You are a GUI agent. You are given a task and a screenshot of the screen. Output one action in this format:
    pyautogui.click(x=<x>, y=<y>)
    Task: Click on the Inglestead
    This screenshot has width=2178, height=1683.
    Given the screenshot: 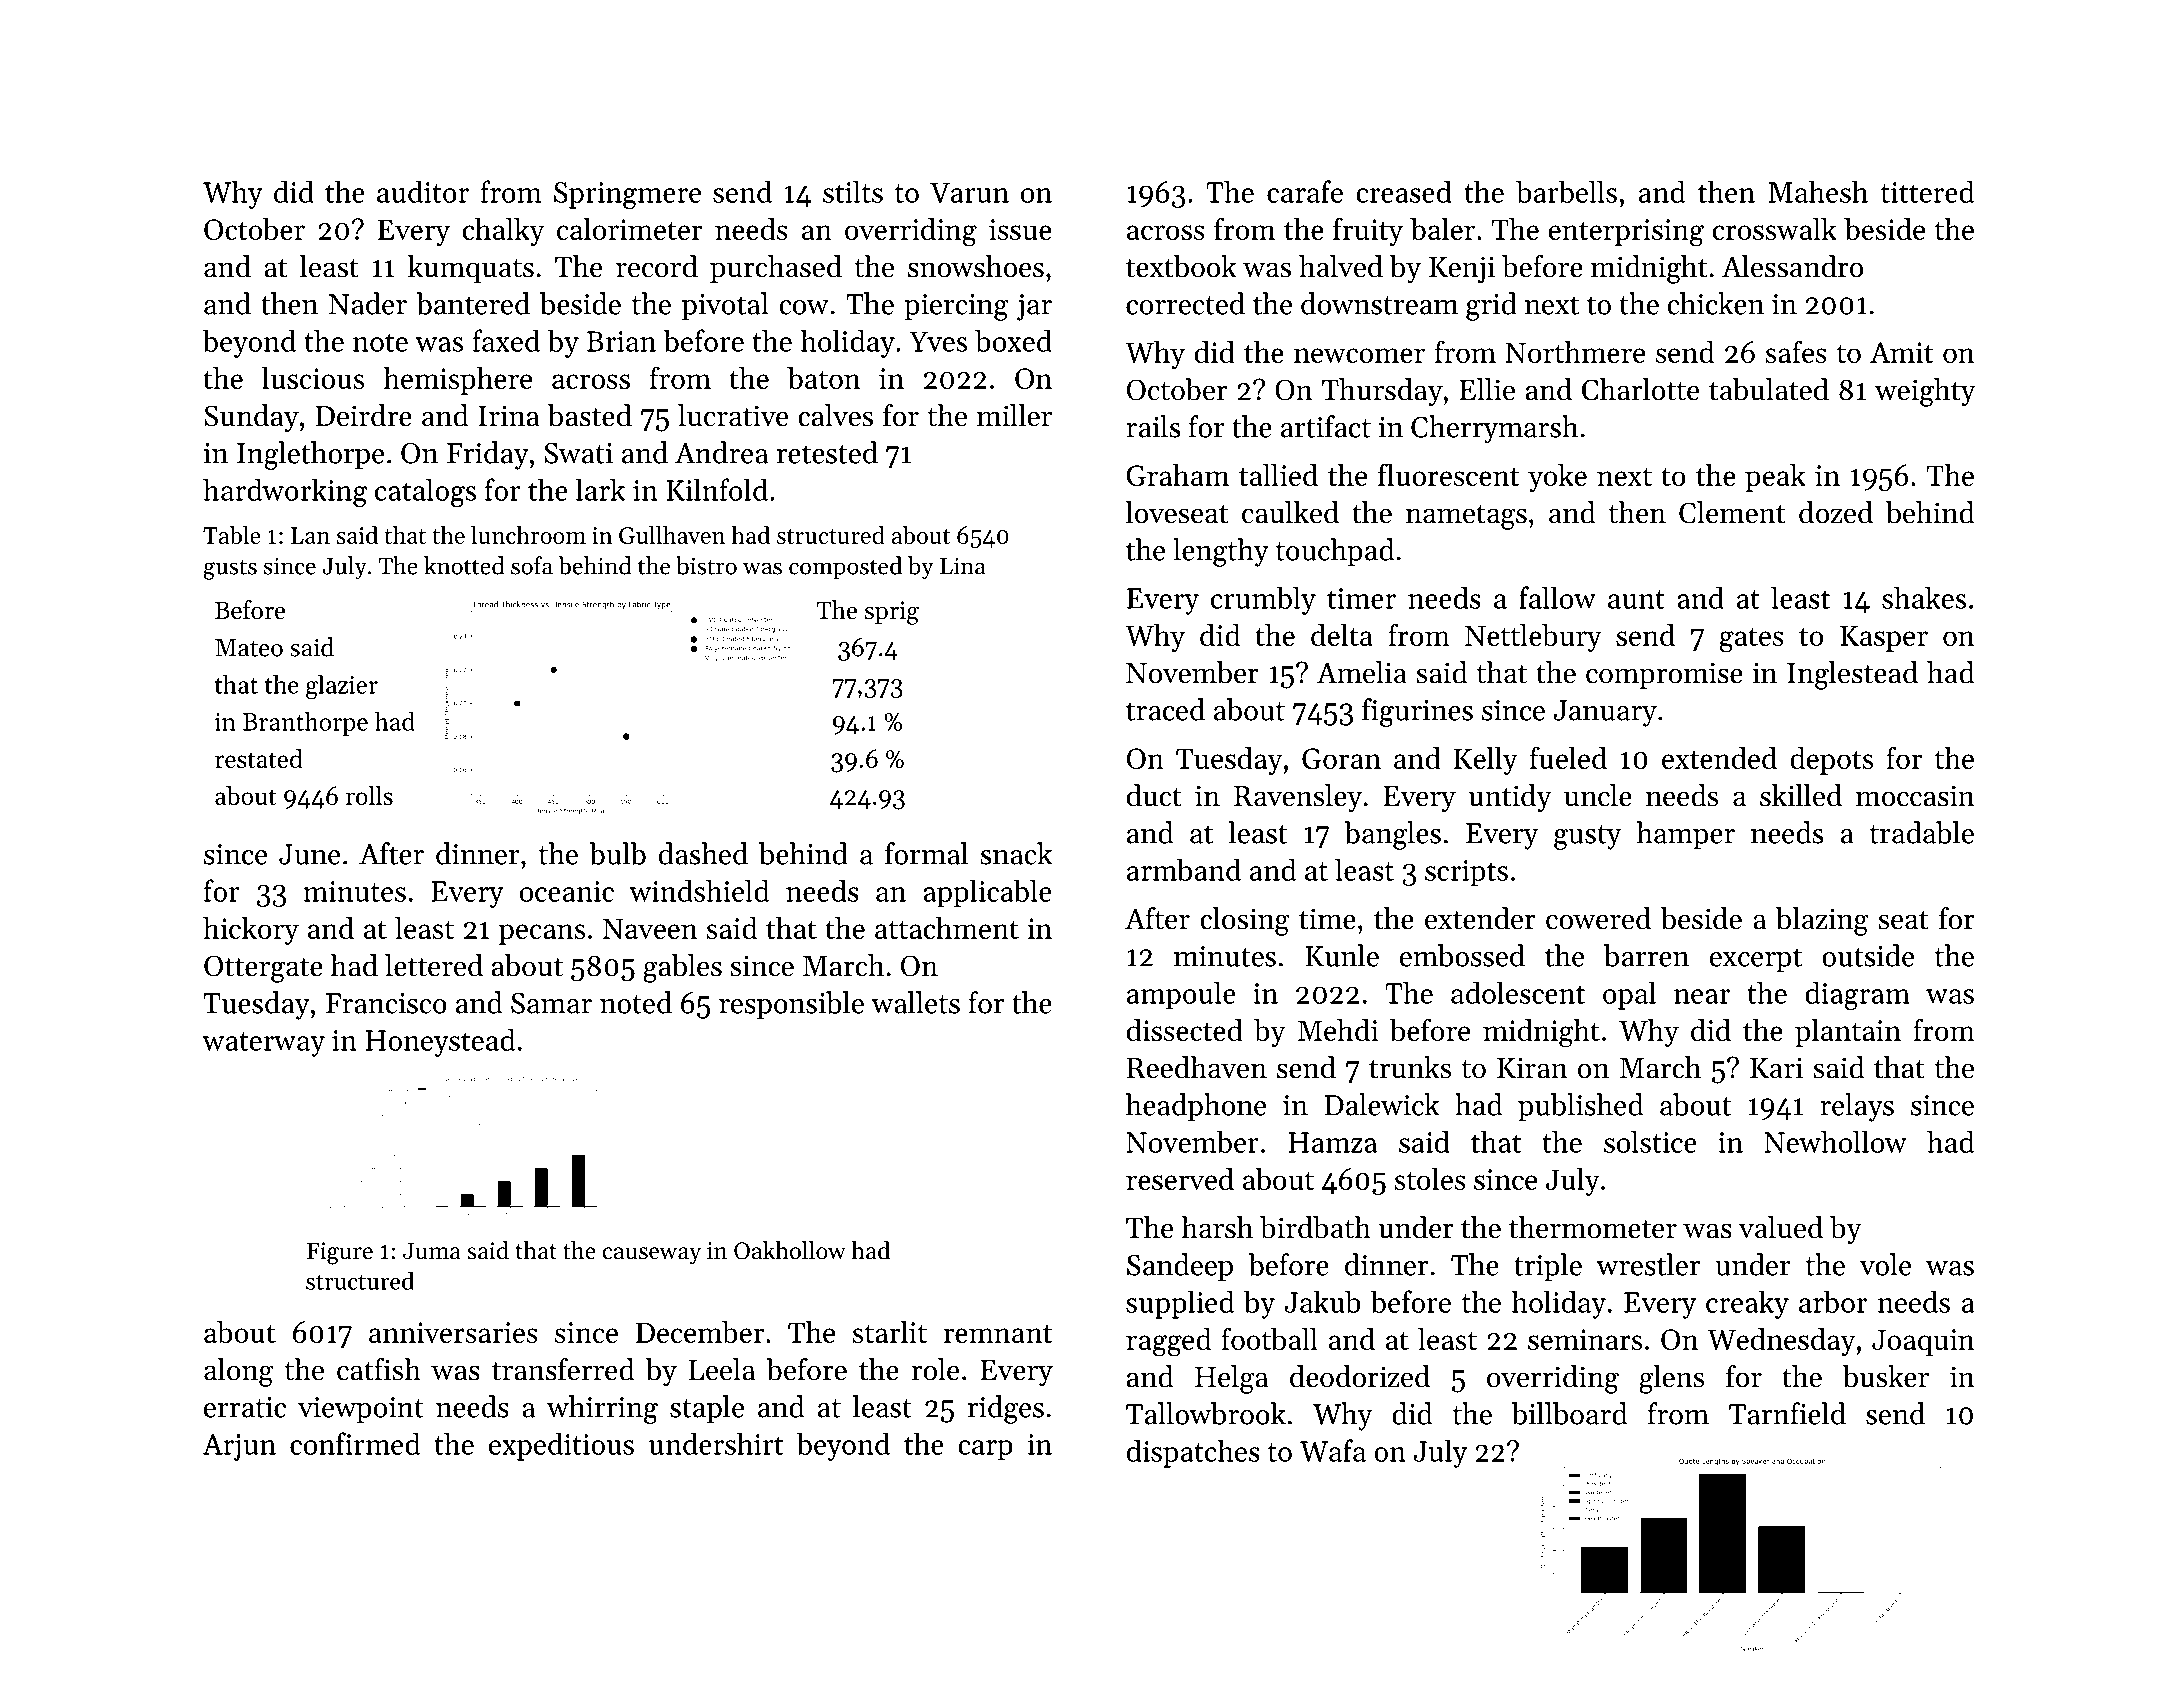 What is the action you would take?
    pyautogui.click(x=1852, y=675)
